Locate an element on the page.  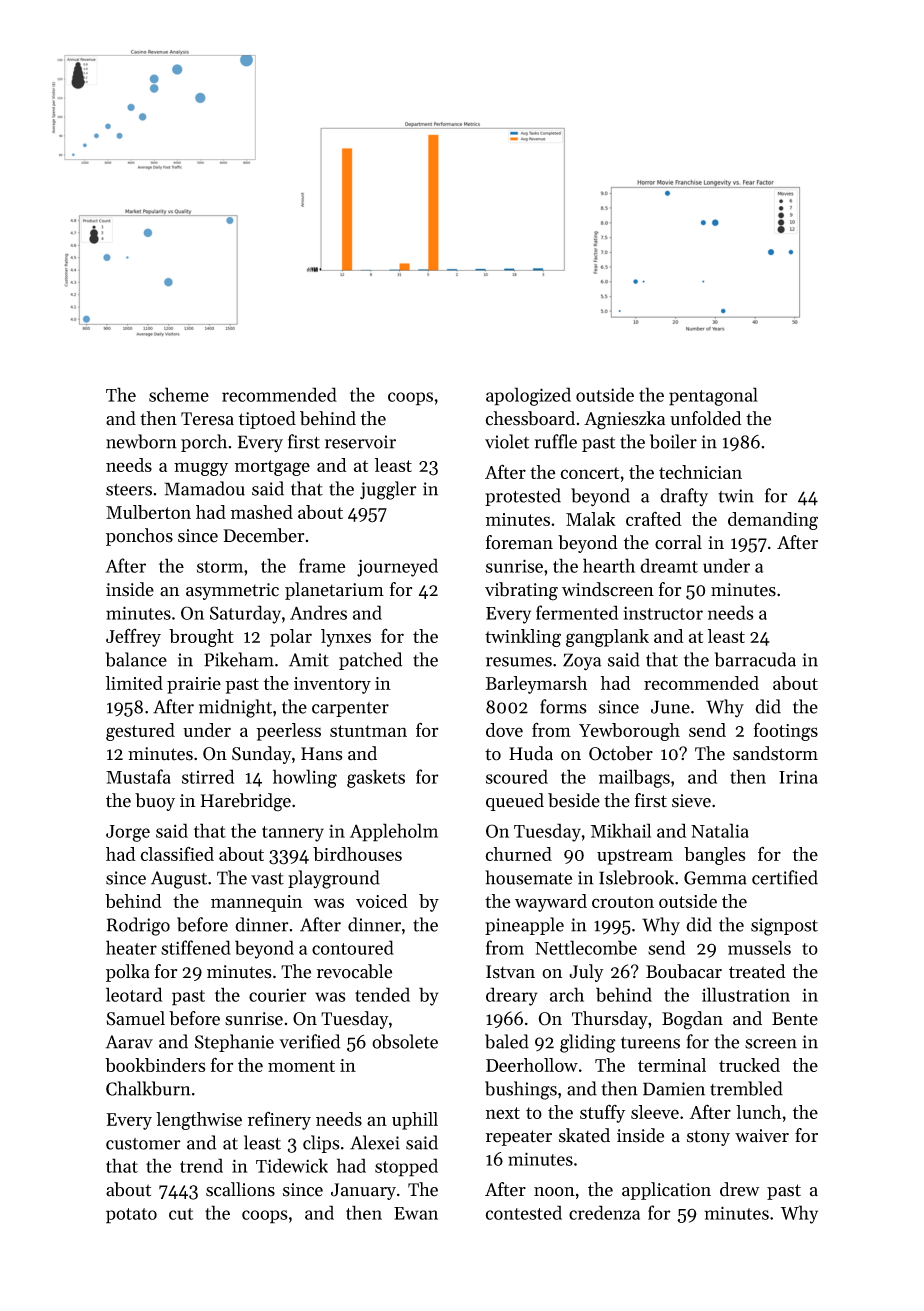
fermented is located at coordinates (577, 612).
